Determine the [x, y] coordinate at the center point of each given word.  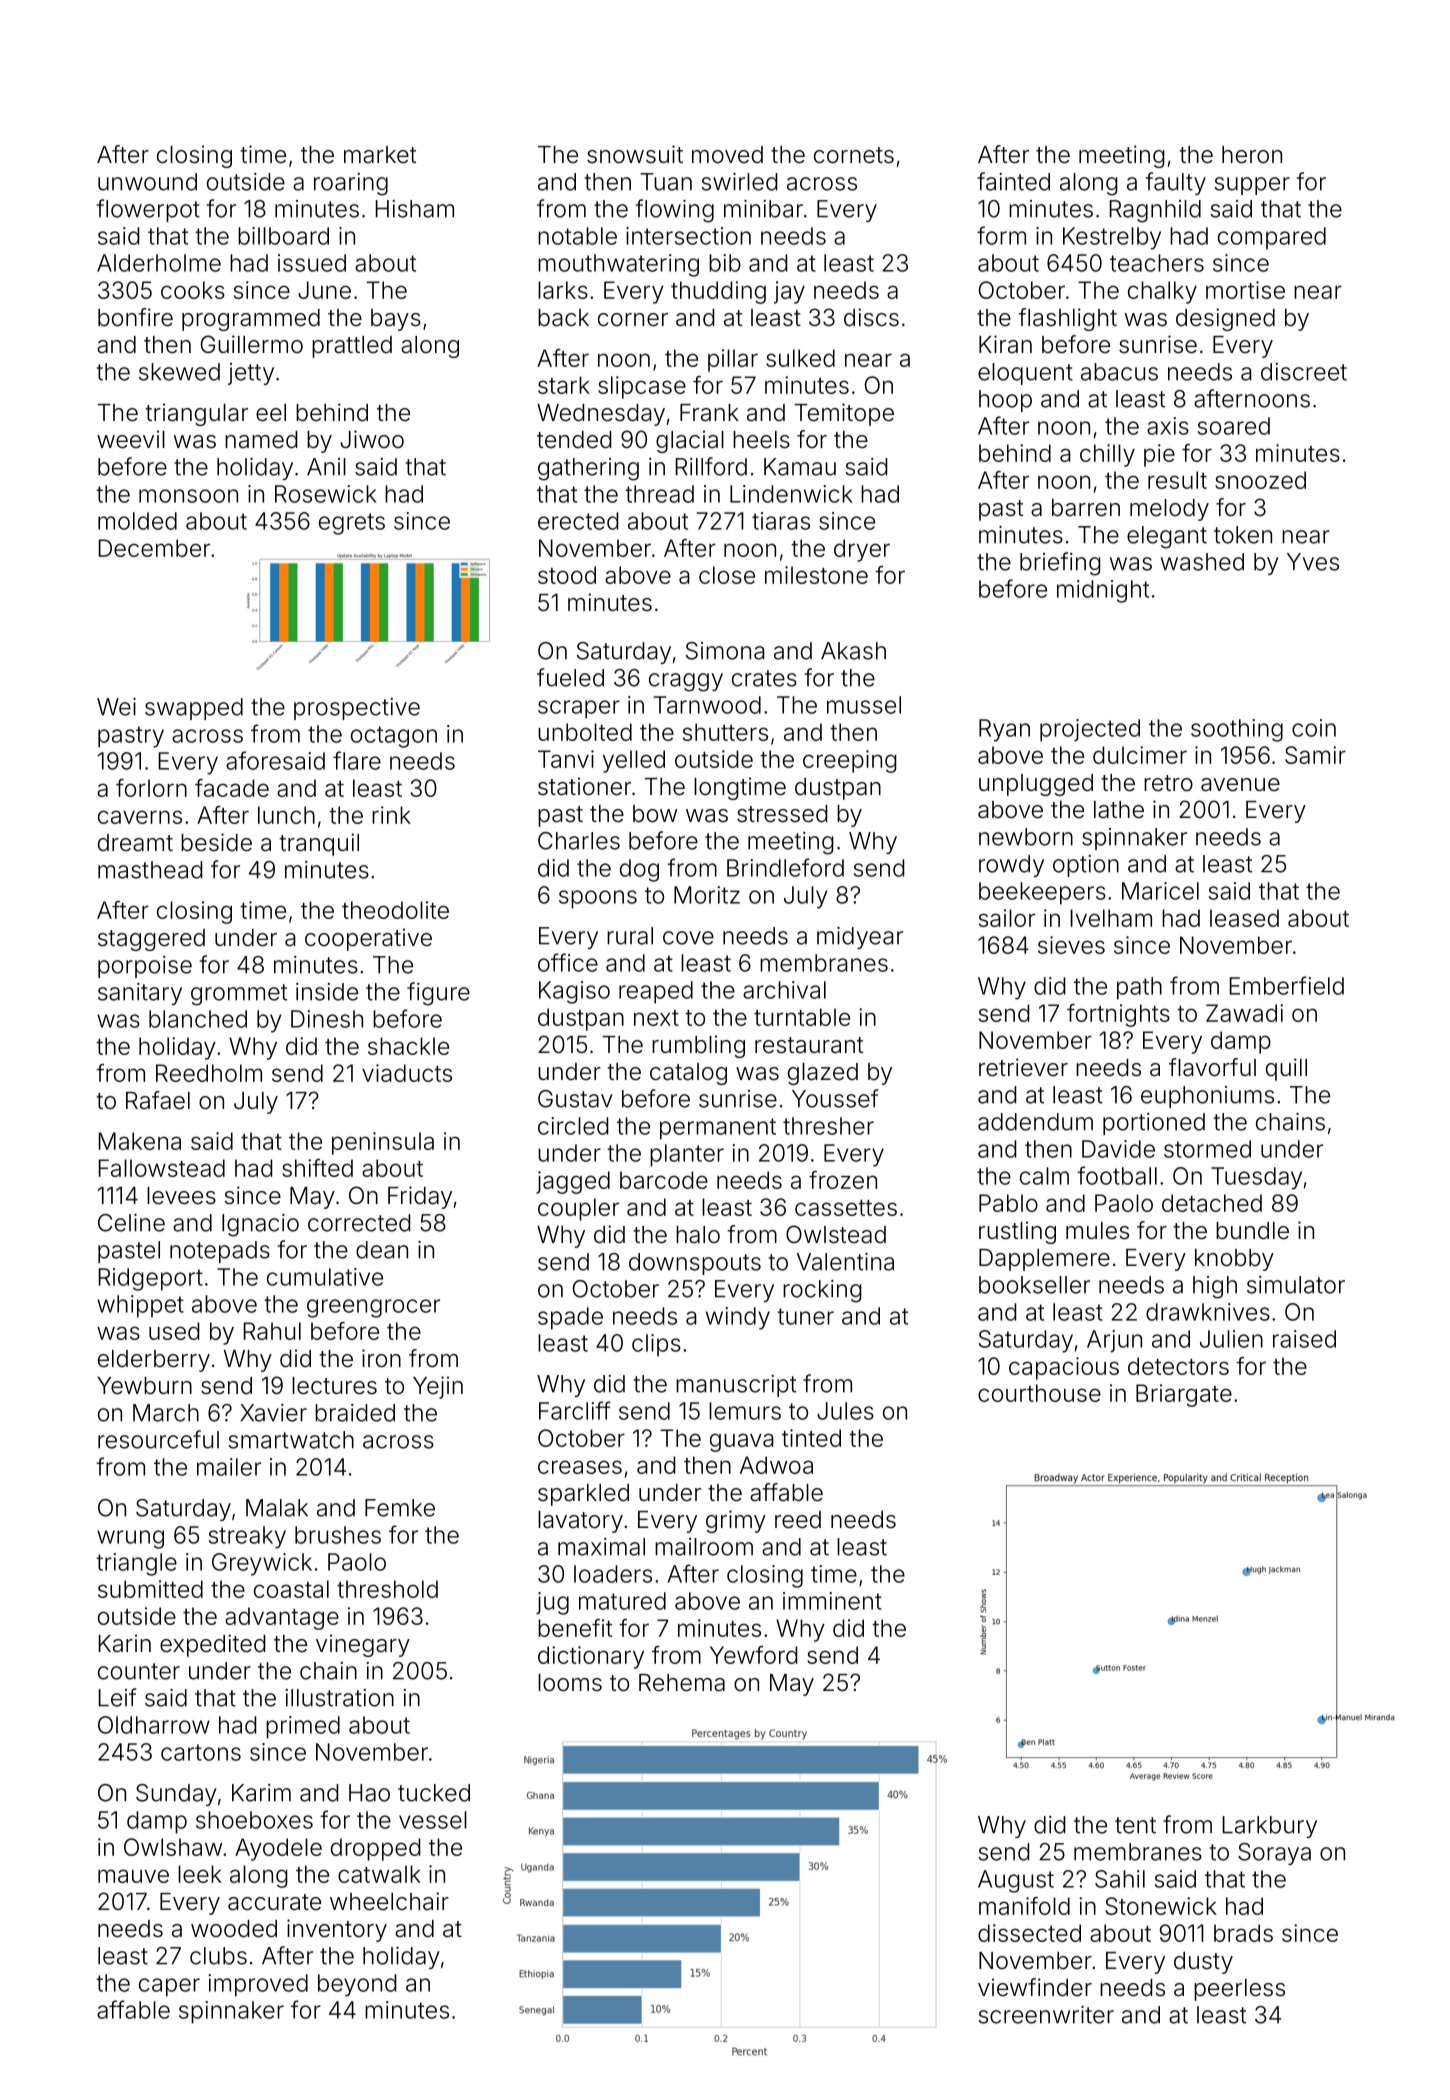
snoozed [1260, 480]
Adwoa [776, 1465]
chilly [1107, 455]
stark [564, 385]
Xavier [273, 1413]
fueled [570, 677]
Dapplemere [1044, 1260]
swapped [194, 709]
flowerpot [148, 210]
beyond [357, 1985]
